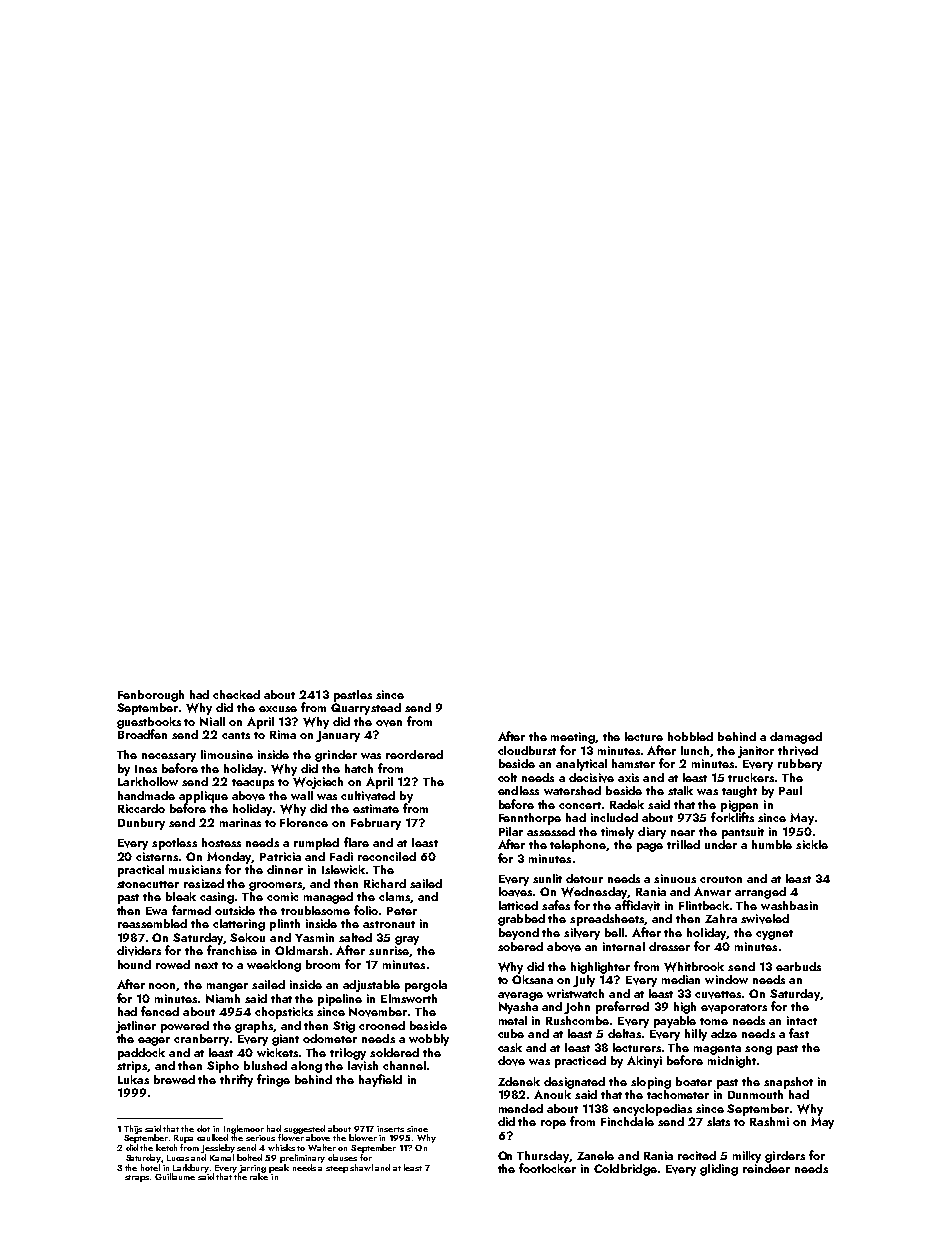  I want to click on thrifty, so click(236, 1080).
